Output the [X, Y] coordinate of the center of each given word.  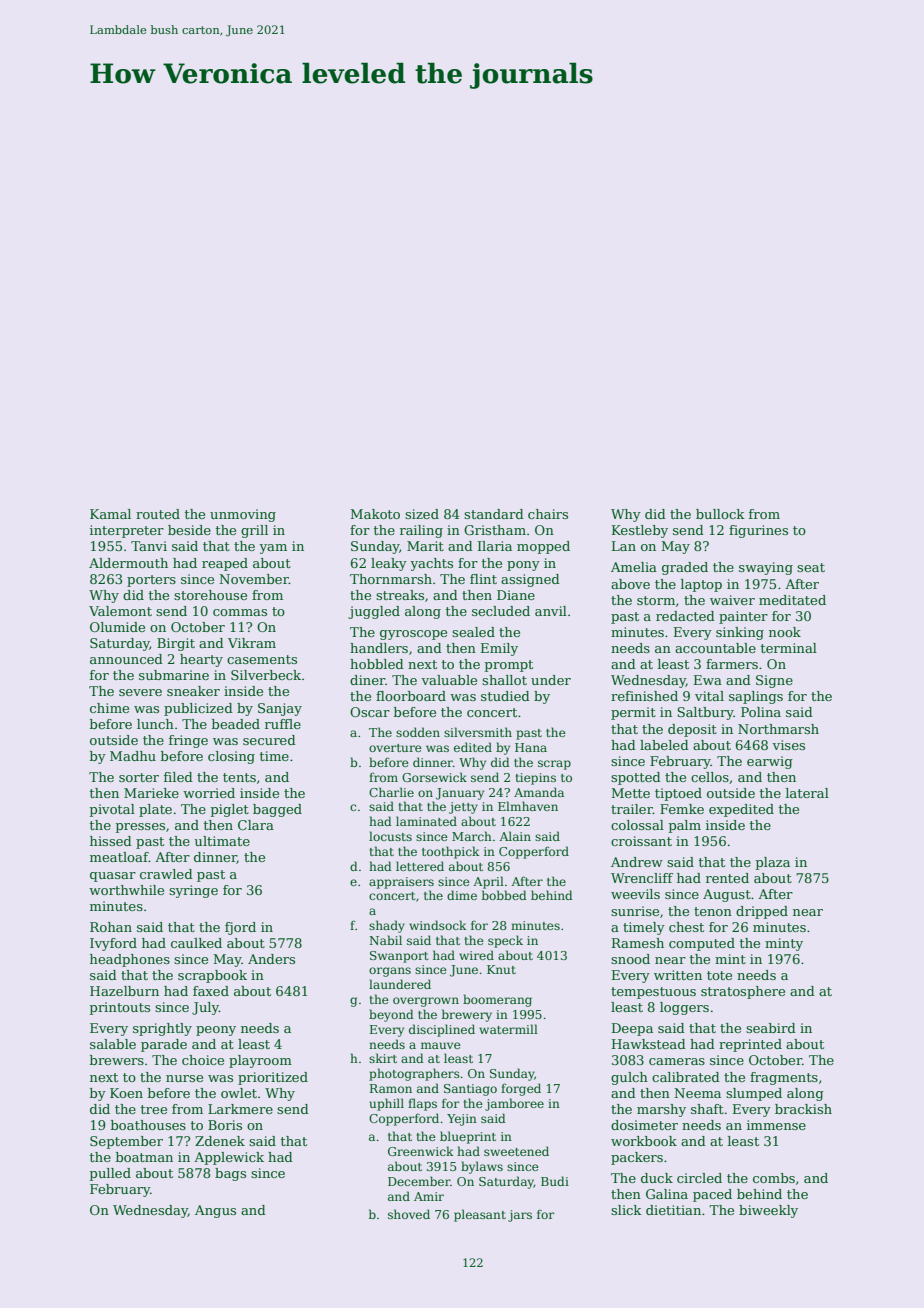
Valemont [120, 611]
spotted [636, 778]
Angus [215, 1211]
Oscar [370, 712]
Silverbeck [266, 675]
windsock [438, 925]
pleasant [480, 1215]
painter [743, 617]
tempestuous [653, 993]
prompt [509, 666]
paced [712, 1195]
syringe [193, 891]
